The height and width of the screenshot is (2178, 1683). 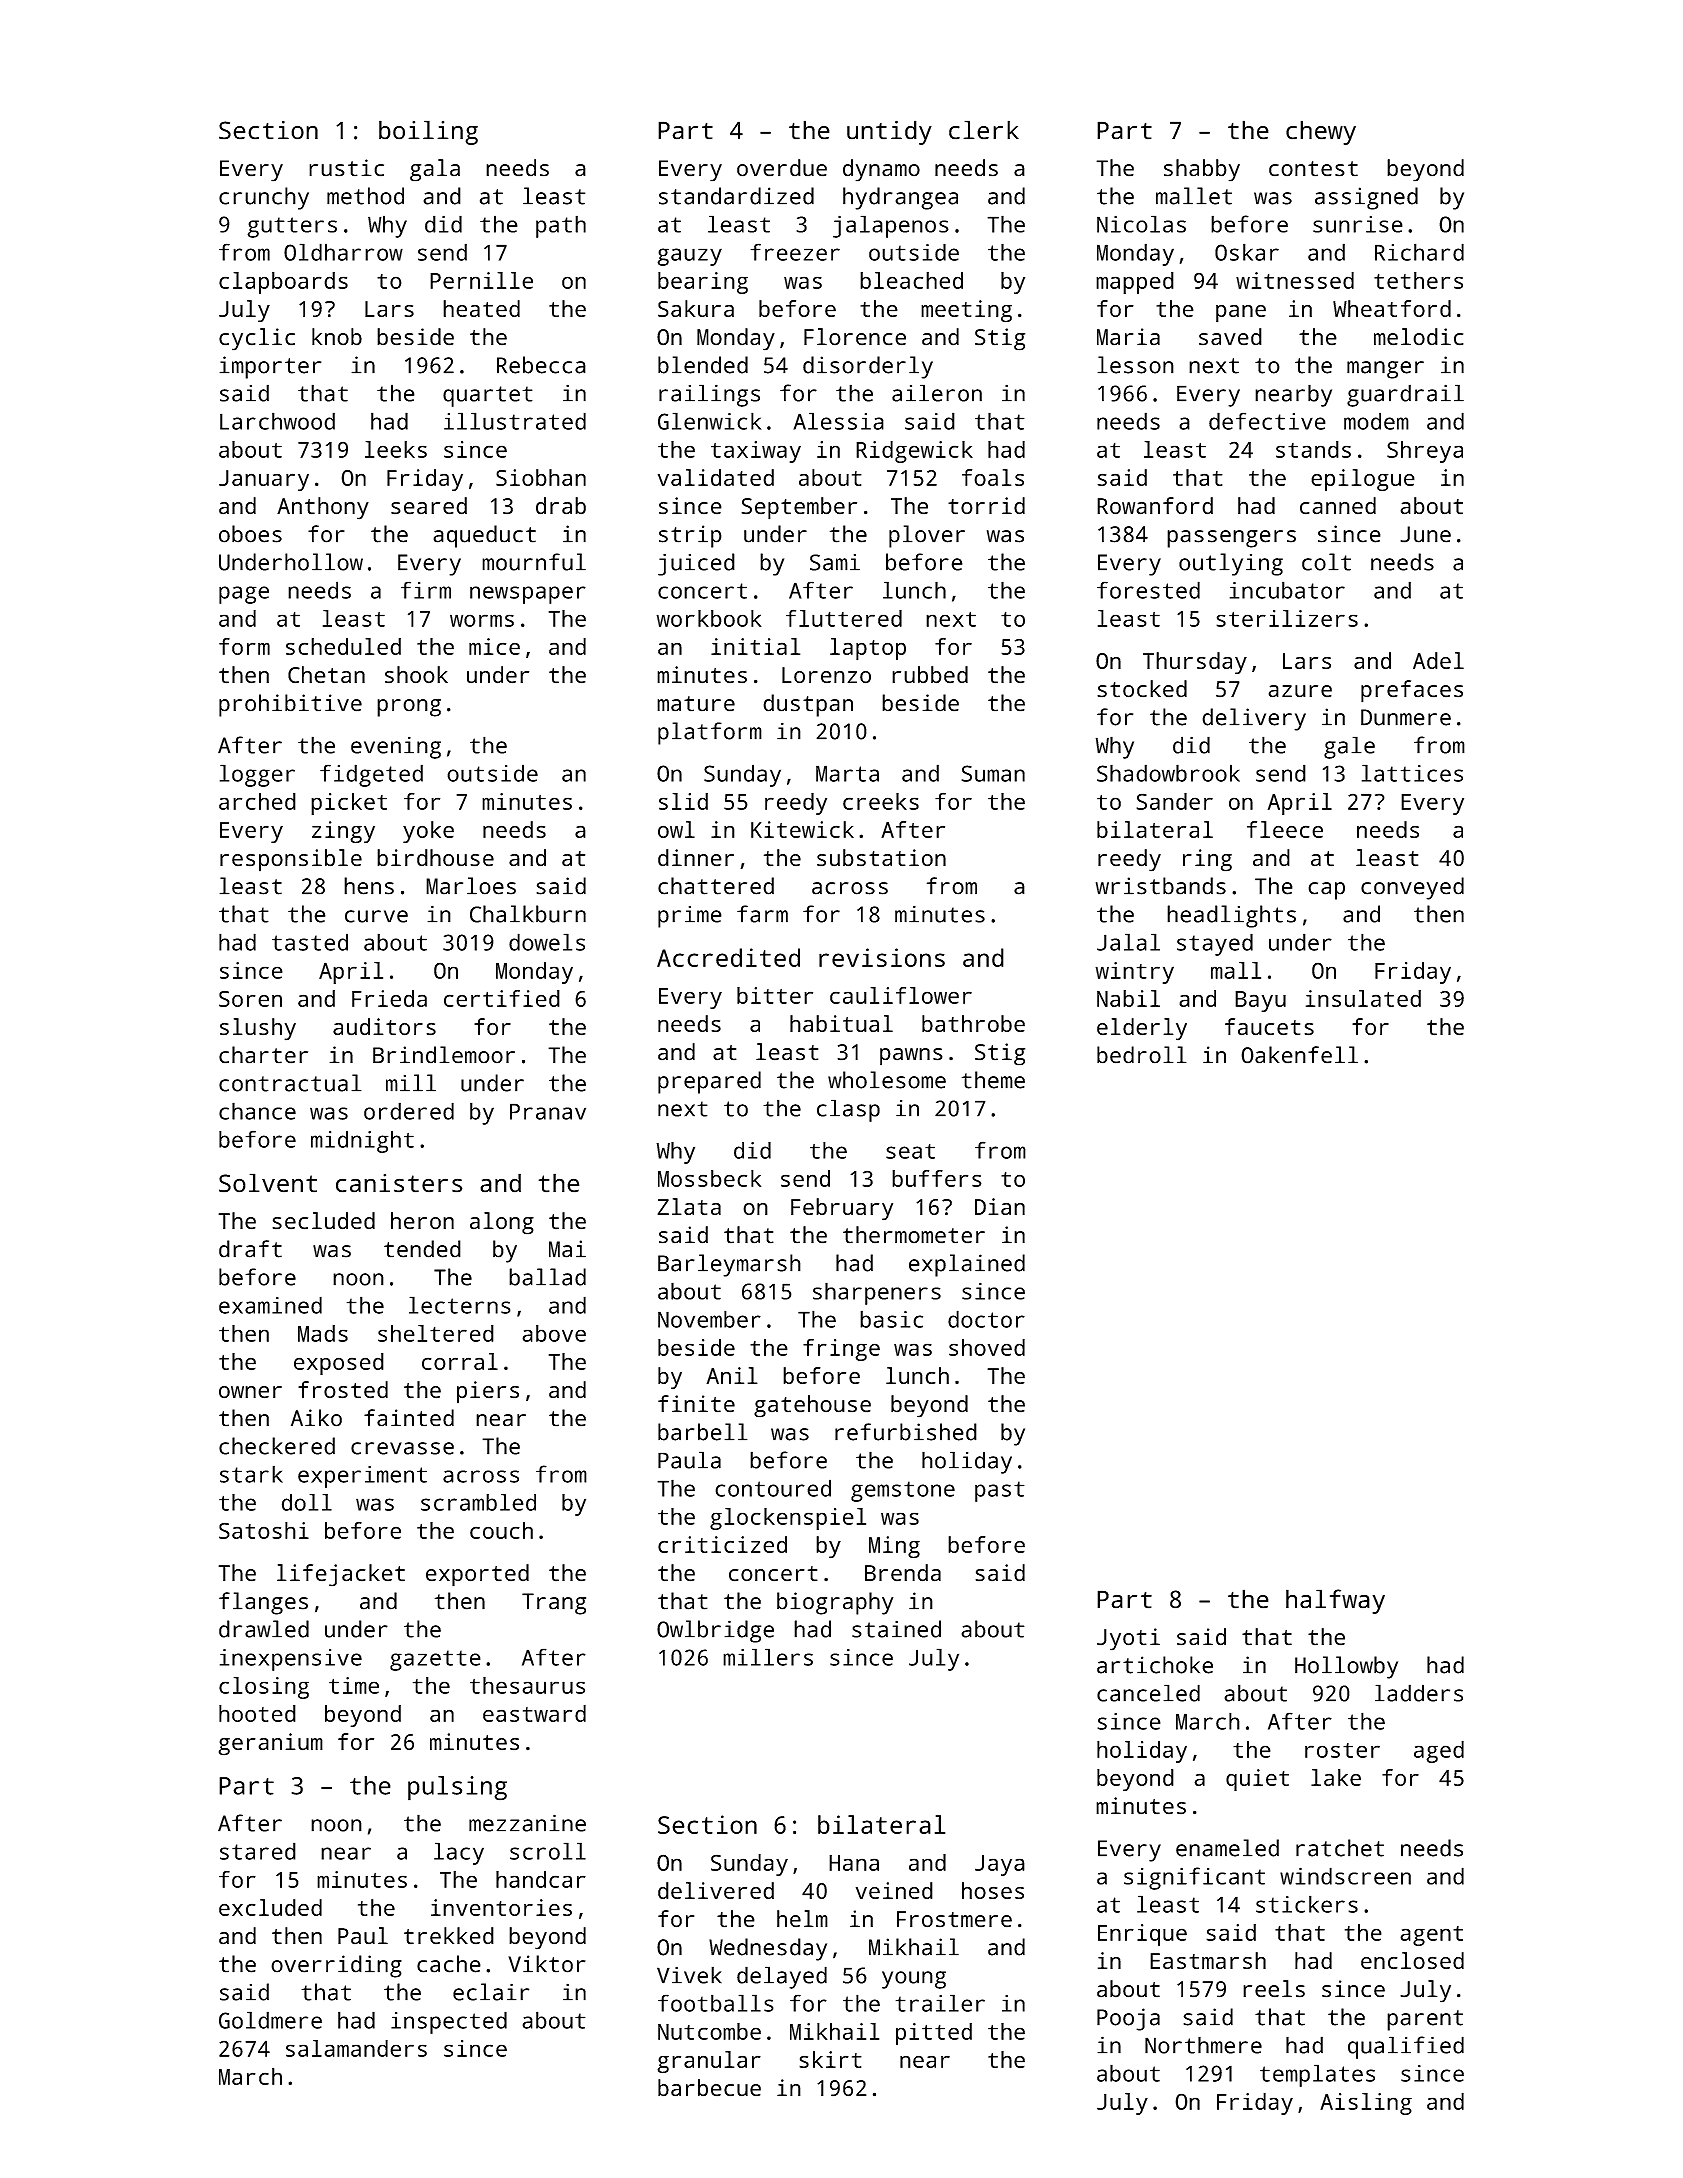 What do you see at coordinates (343, 252) in the screenshot?
I see `Oldharrow` at bounding box center [343, 252].
